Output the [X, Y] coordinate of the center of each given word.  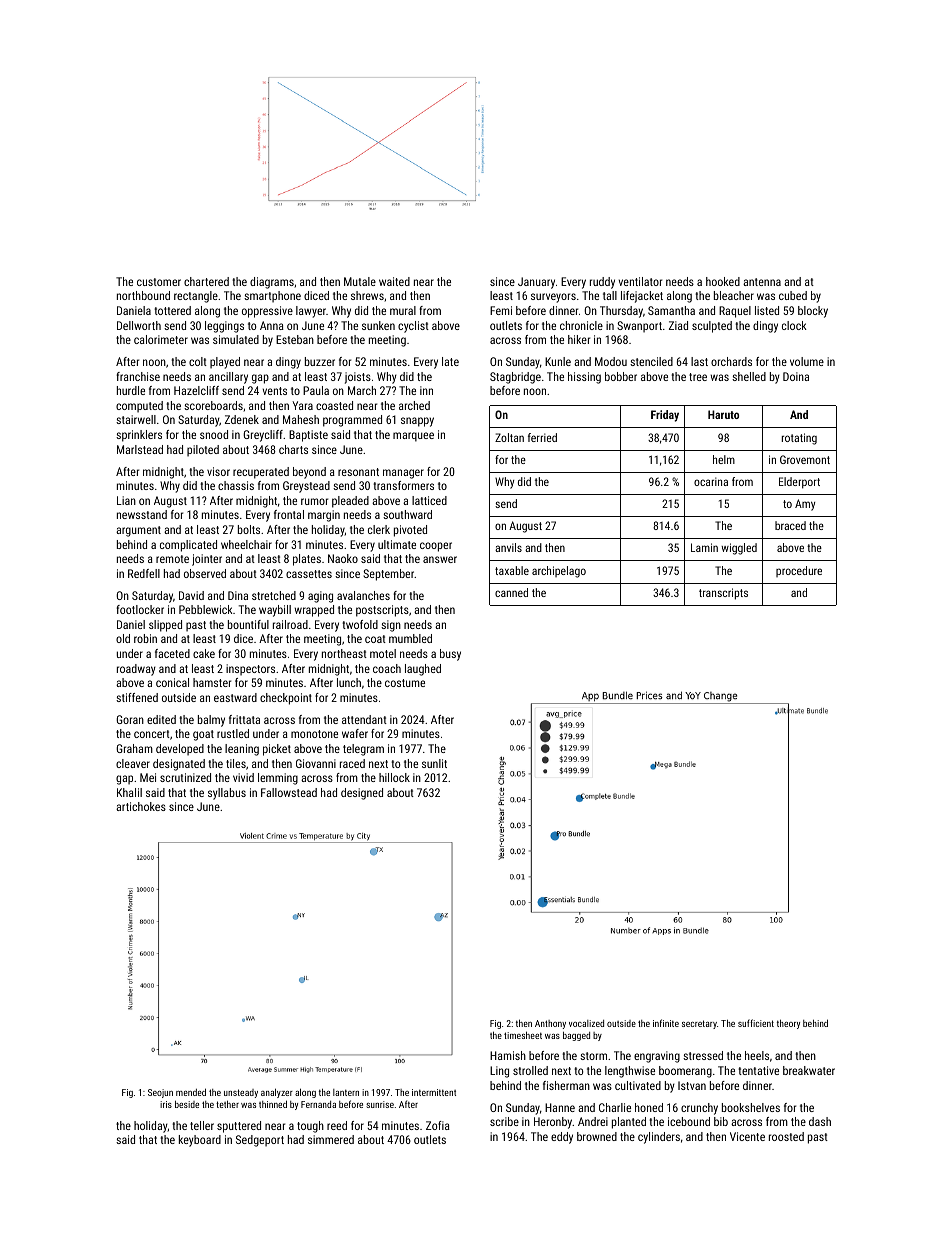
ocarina [711, 481]
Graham [134, 748]
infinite [666, 1023]
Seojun [160, 1093]
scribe [504, 1121]
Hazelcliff [196, 390]
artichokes [141, 806]
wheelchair [246, 544]
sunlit [434, 763]
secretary [699, 1024]
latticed [429, 500]
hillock [394, 777]
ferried [542, 437]
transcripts [723, 594]
